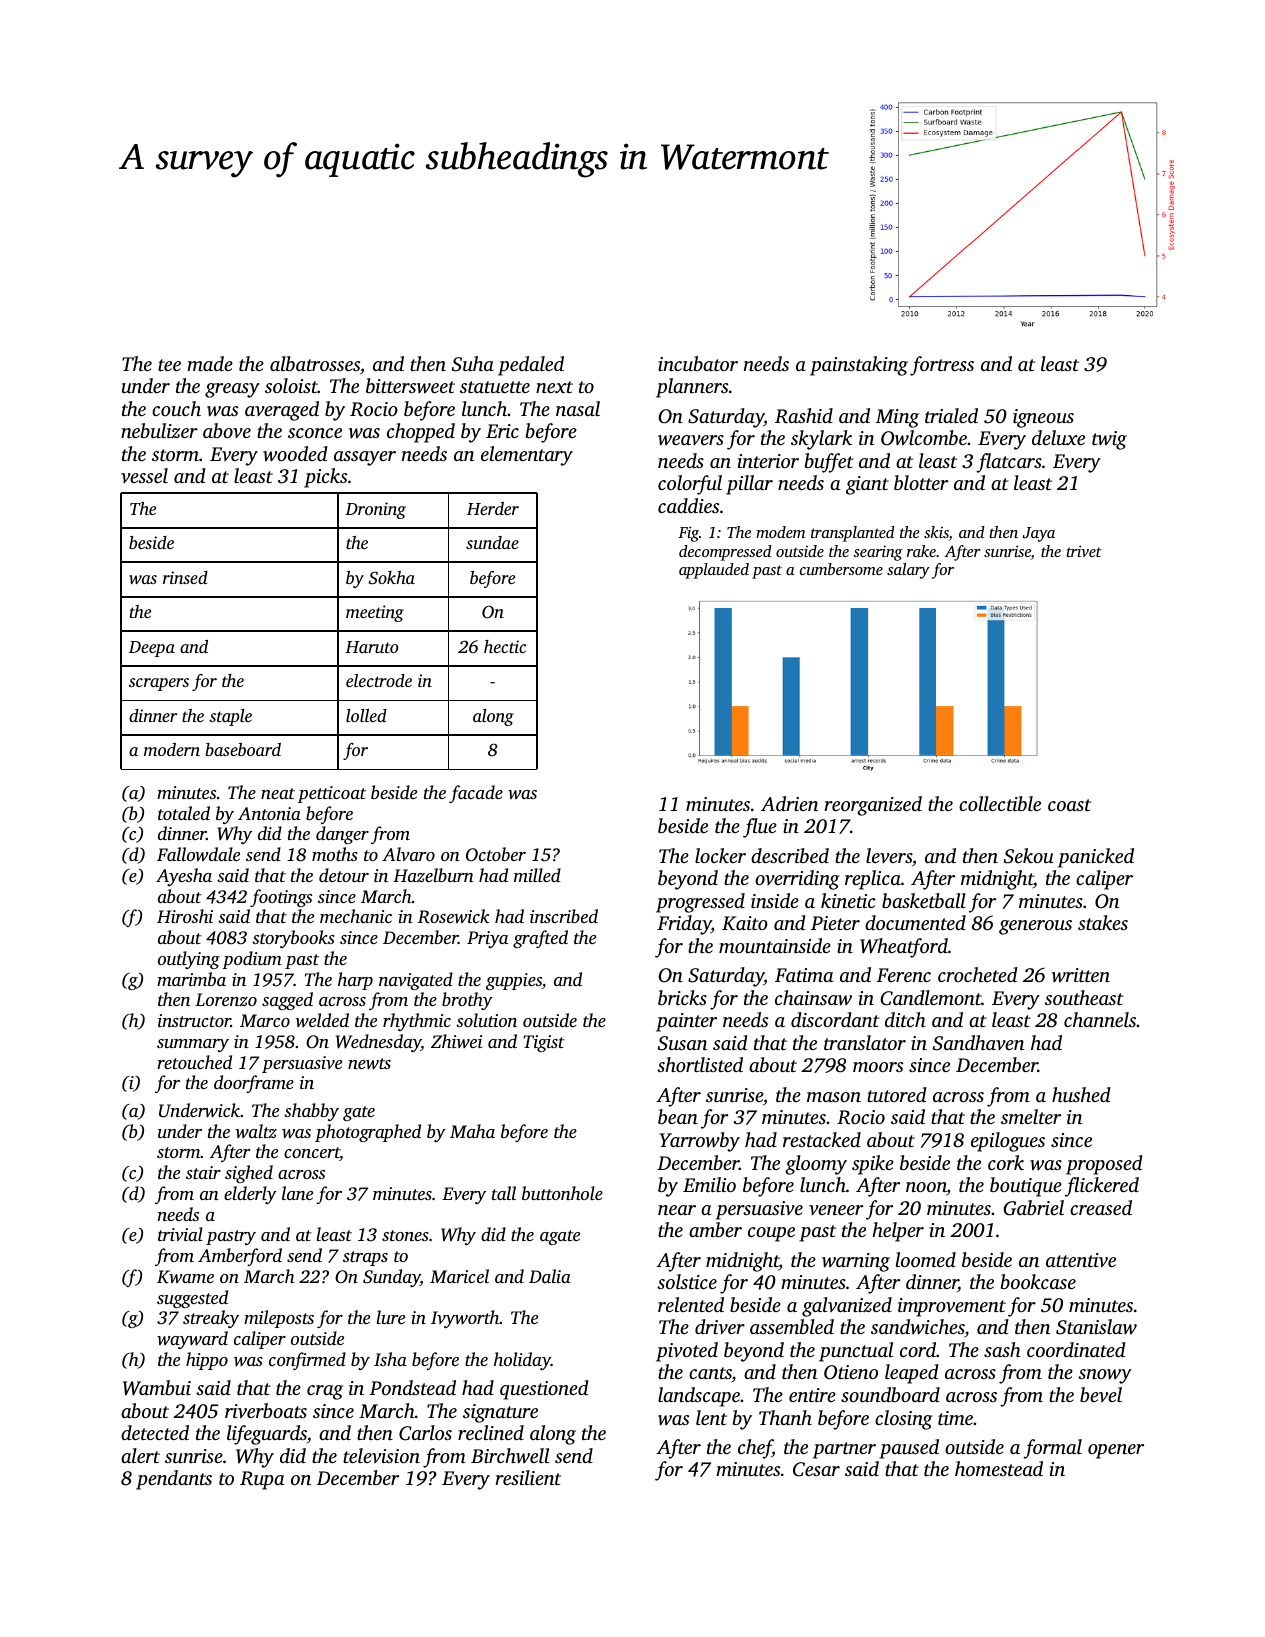  I want to click on flue, so click(760, 828).
